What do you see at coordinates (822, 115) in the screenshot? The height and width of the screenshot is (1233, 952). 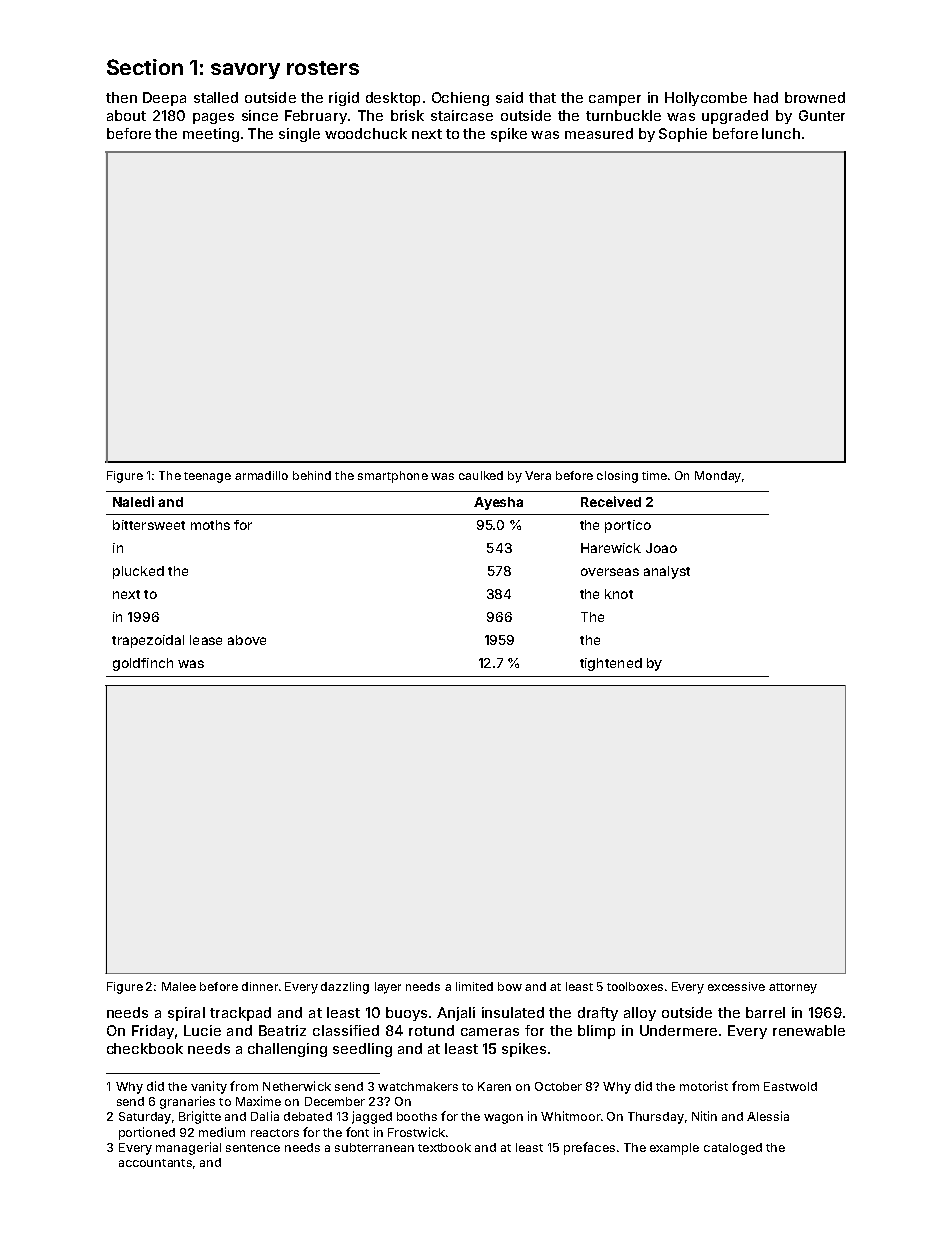 I see `Gunter` at bounding box center [822, 115].
